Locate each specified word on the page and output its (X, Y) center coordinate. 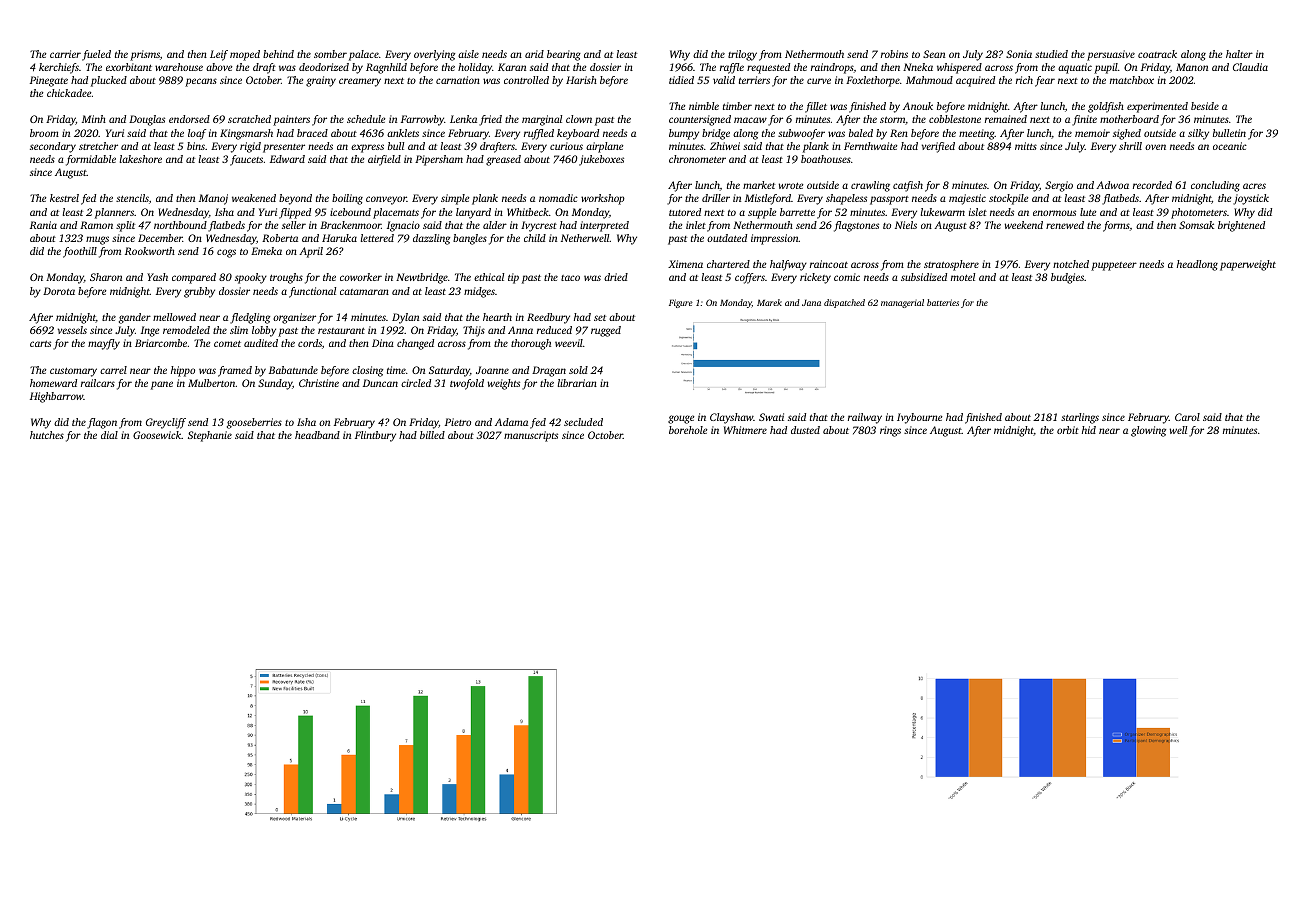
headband (317, 435)
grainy (321, 81)
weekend (1024, 225)
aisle (468, 54)
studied (1051, 54)
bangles (470, 239)
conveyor (386, 200)
